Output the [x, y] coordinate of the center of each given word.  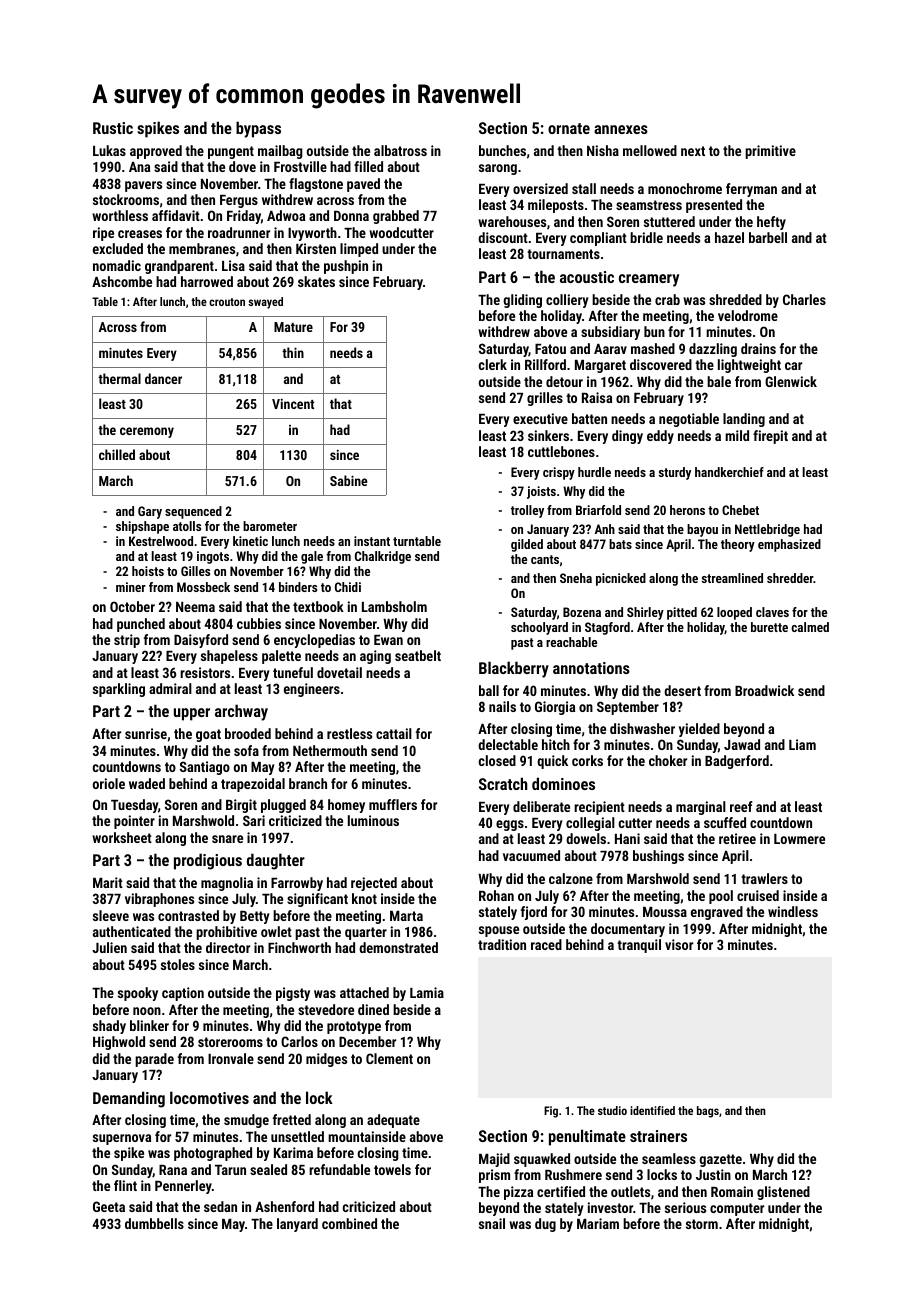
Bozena [582, 612]
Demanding [129, 1099]
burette [769, 627]
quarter [366, 933]
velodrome [748, 315]
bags [708, 1112]
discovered [661, 364]
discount [503, 237]
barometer [270, 526]
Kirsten [316, 248]
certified [561, 1191]
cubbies [259, 623]
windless [793, 911]
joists [541, 492]
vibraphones [159, 900]
